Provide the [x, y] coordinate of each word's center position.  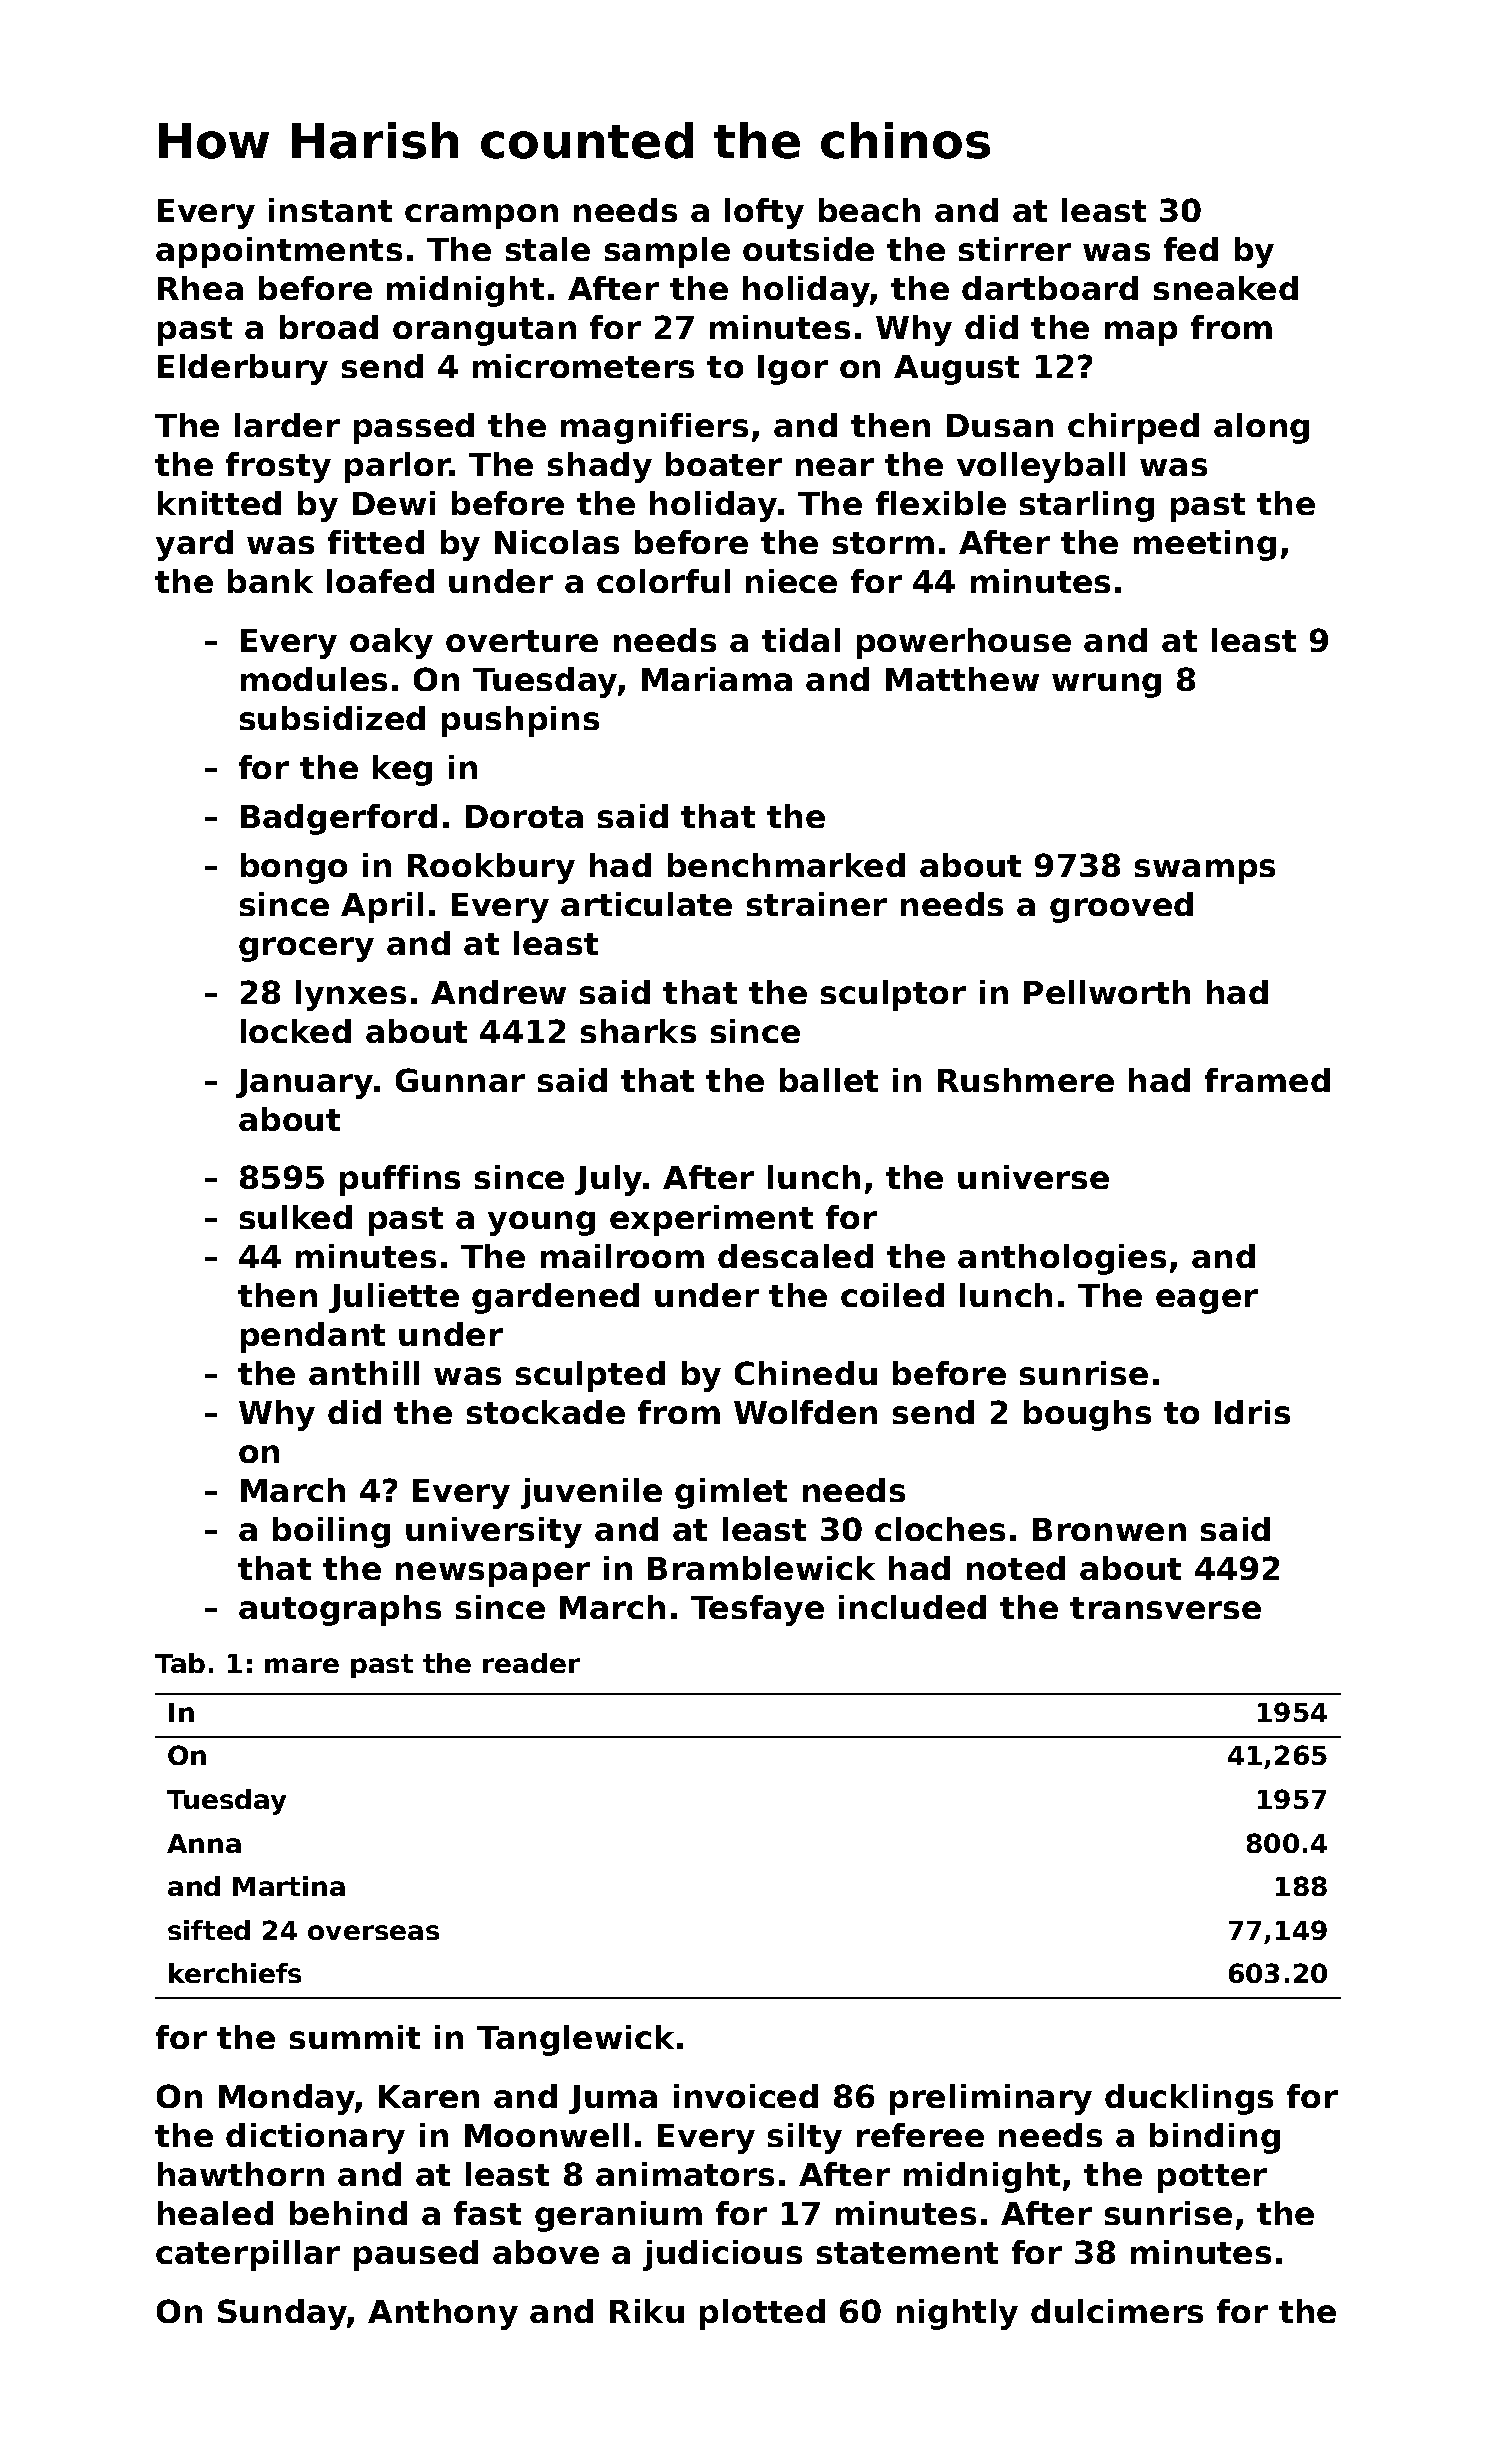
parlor [397, 467]
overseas [373, 1932]
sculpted [590, 1376]
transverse [1165, 1608]
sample [667, 252]
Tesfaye [757, 1610]
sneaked [1226, 288]
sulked [296, 1217]
